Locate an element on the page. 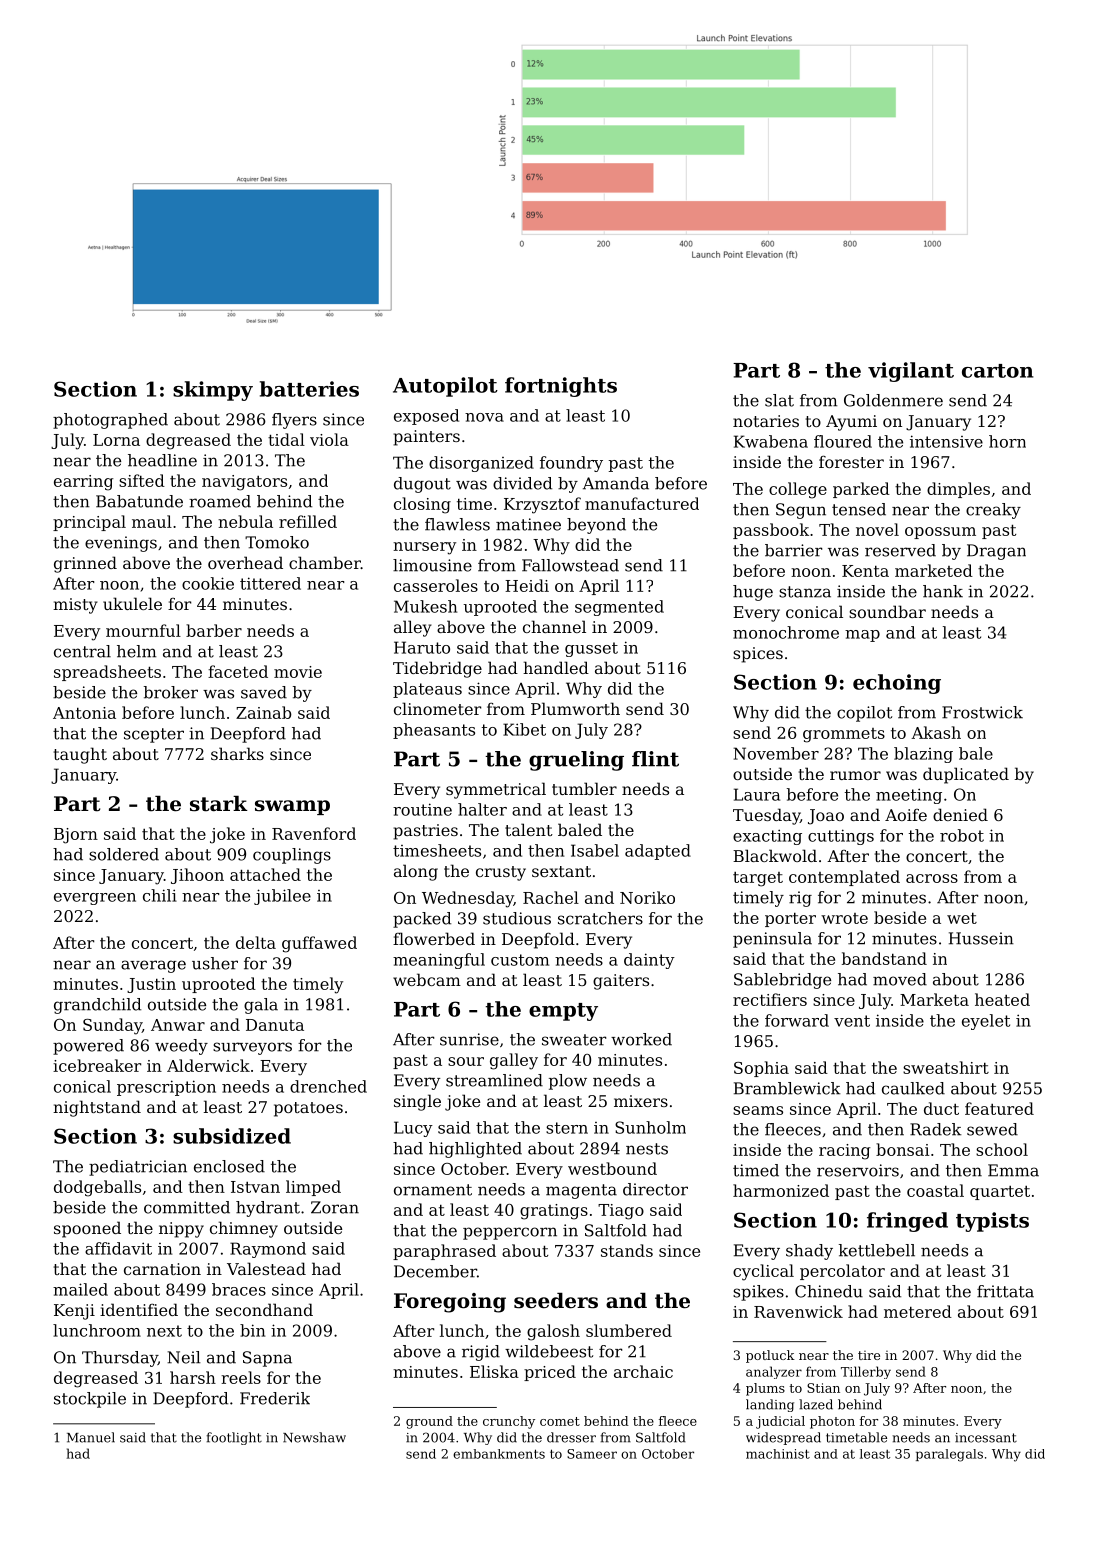 The width and height of the page is (1101, 1556). plateaus is located at coordinates (427, 690).
